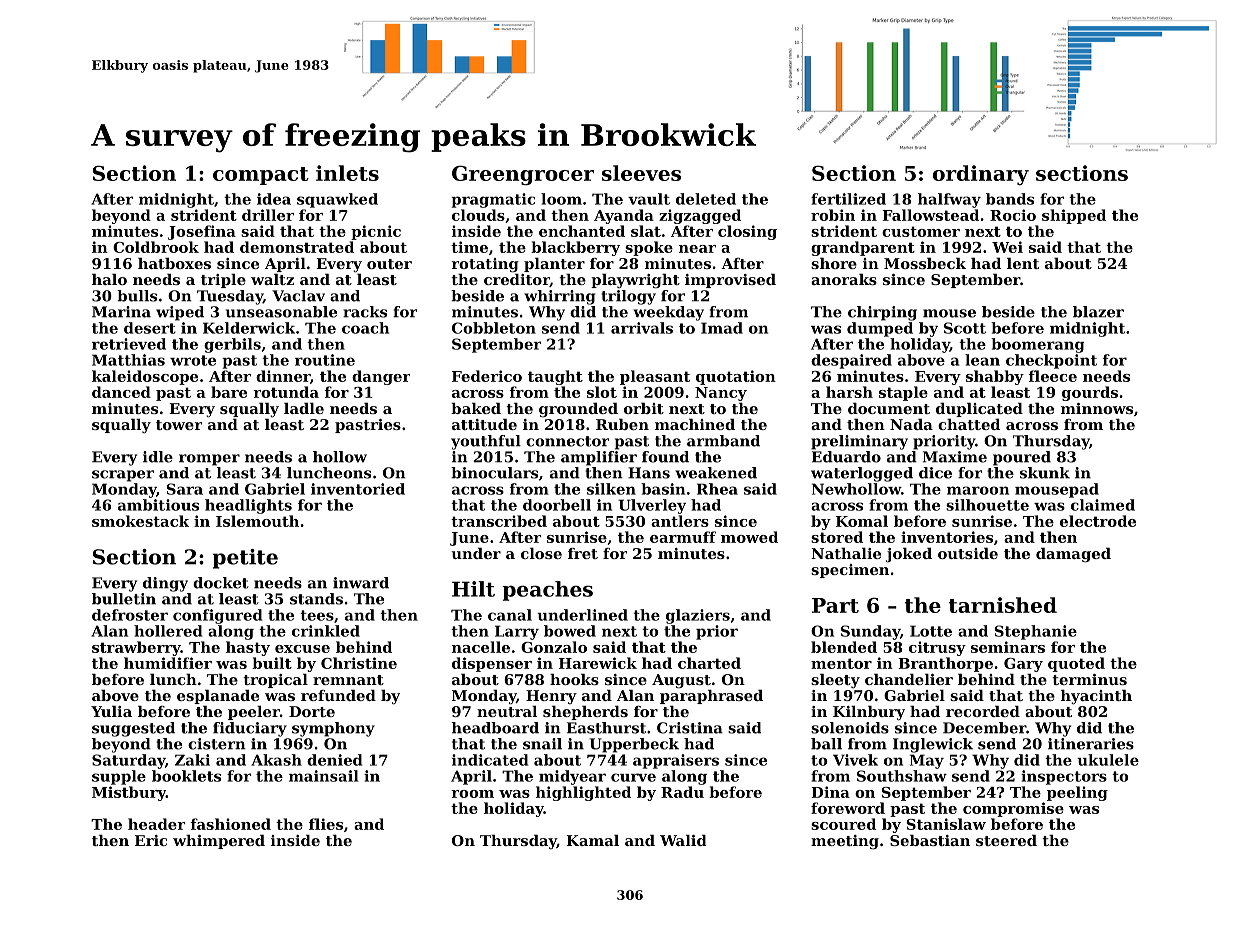 The image size is (1233, 952). Describe the element at coordinates (347, 173) in the screenshot. I see `inlets` at that location.
